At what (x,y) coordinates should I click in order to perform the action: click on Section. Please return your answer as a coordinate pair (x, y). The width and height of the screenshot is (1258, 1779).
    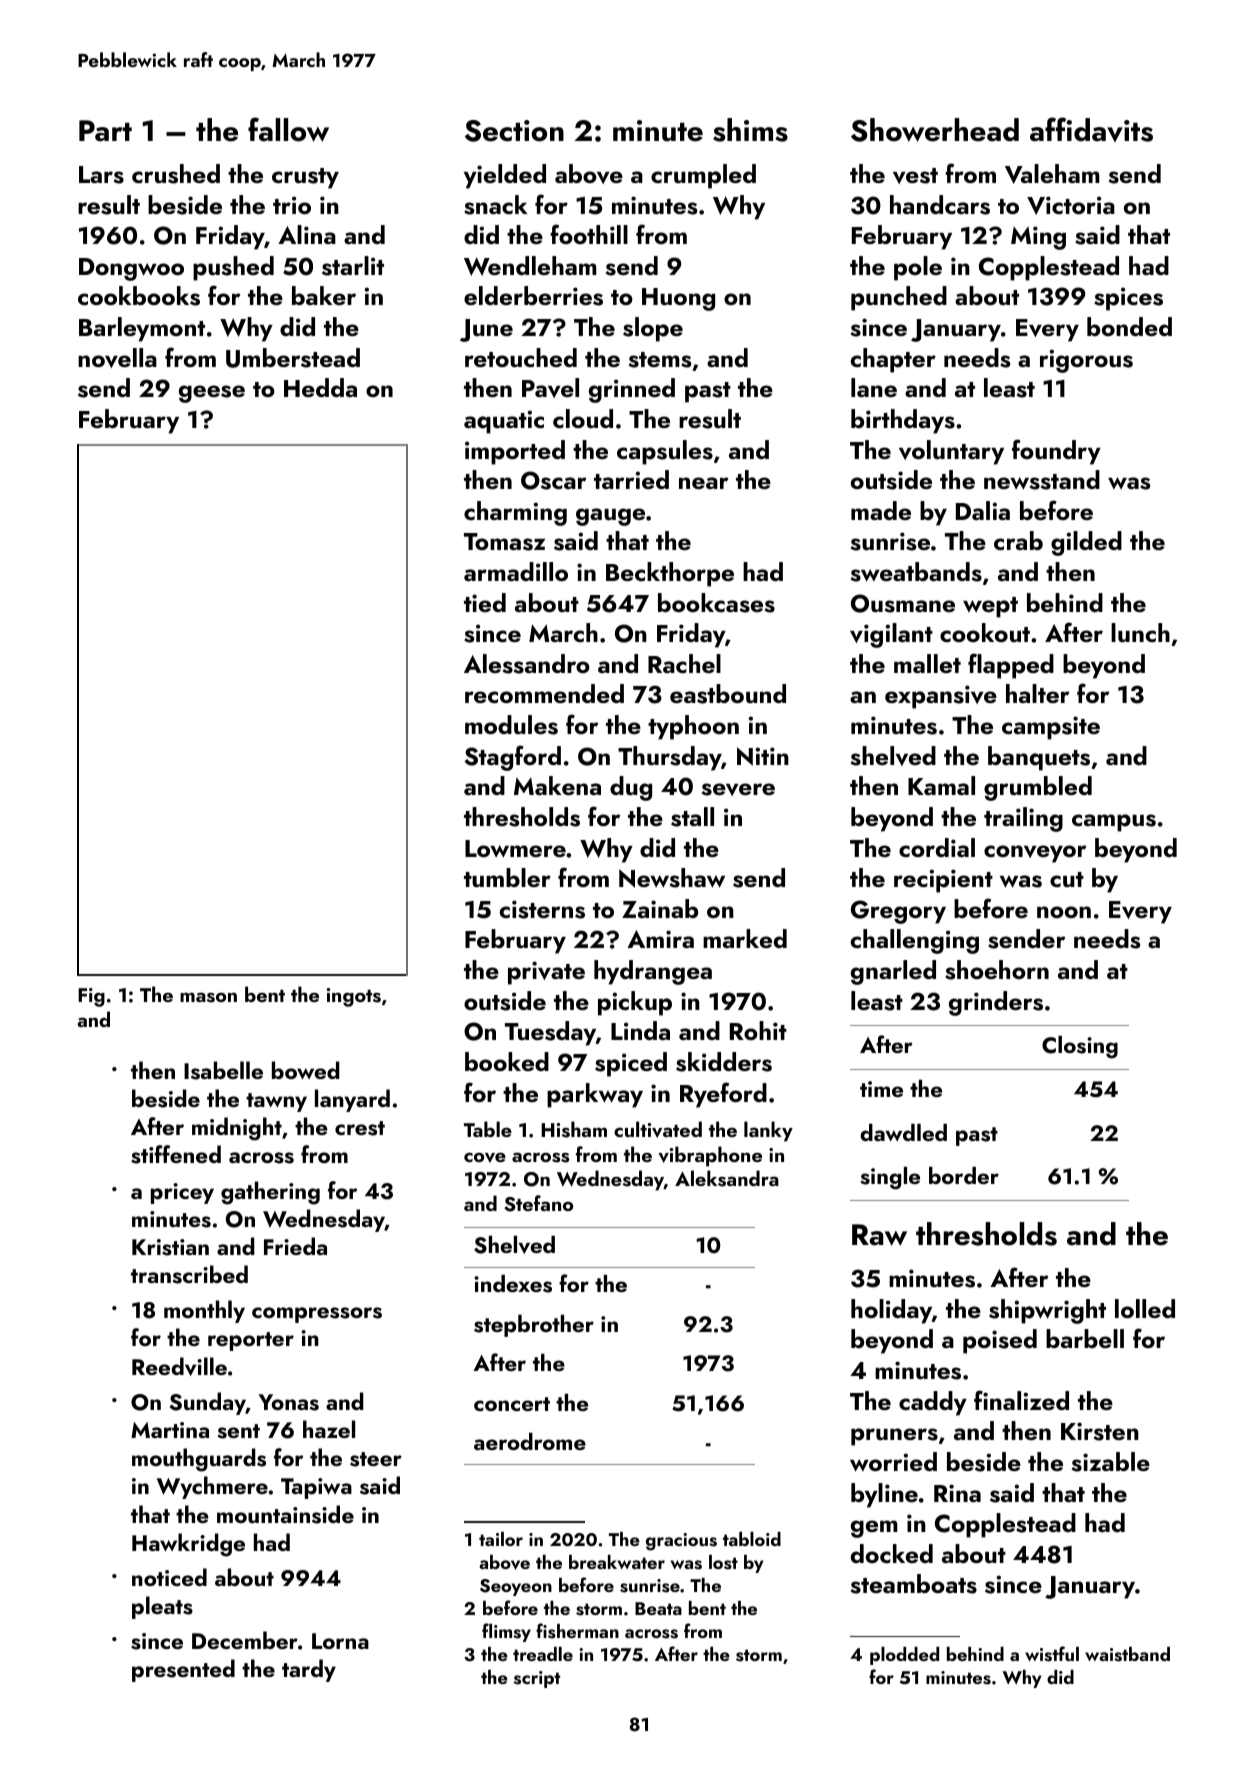
    Looking at the image, I should click on (514, 131).
